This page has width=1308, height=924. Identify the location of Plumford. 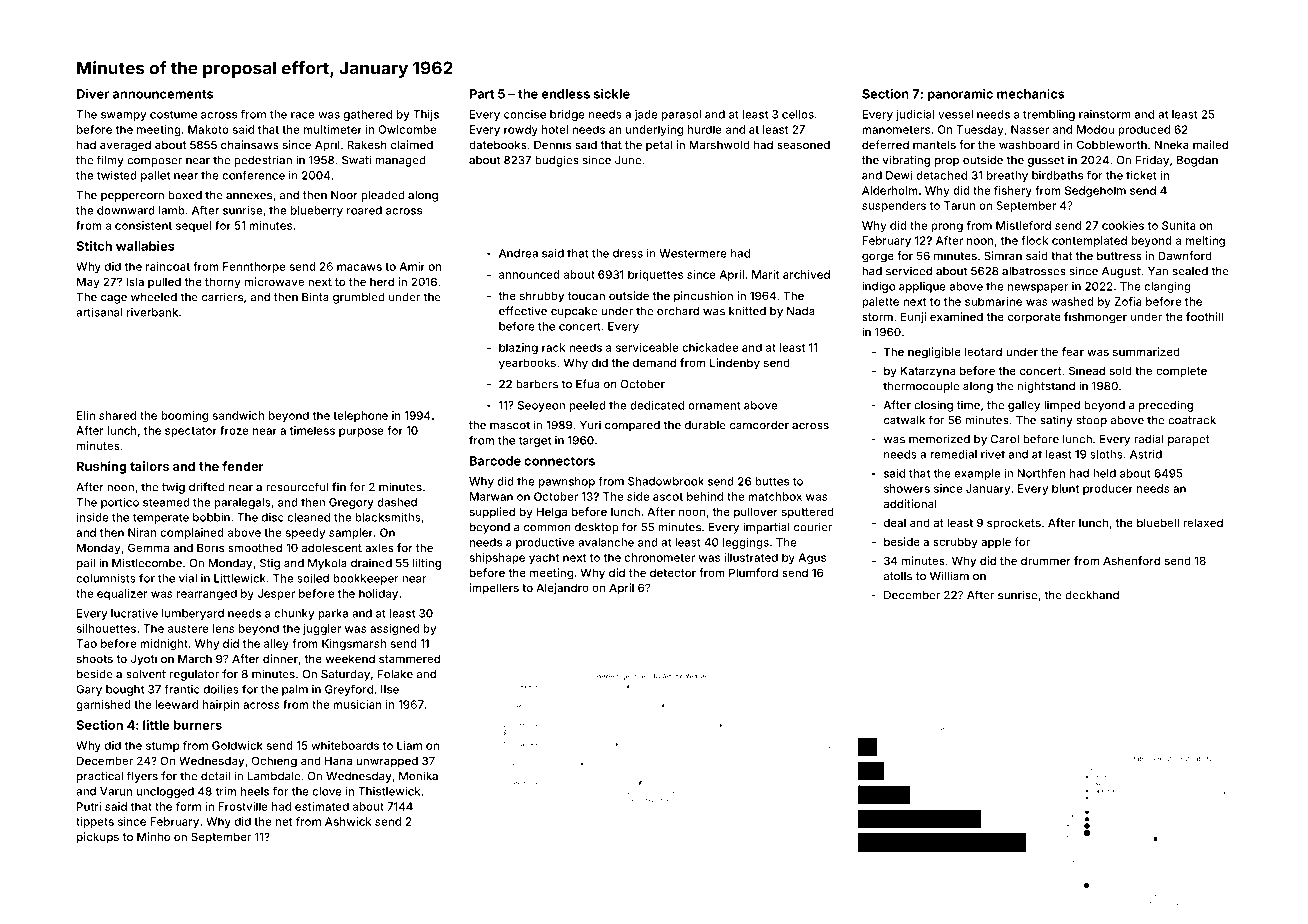
(753, 572).
